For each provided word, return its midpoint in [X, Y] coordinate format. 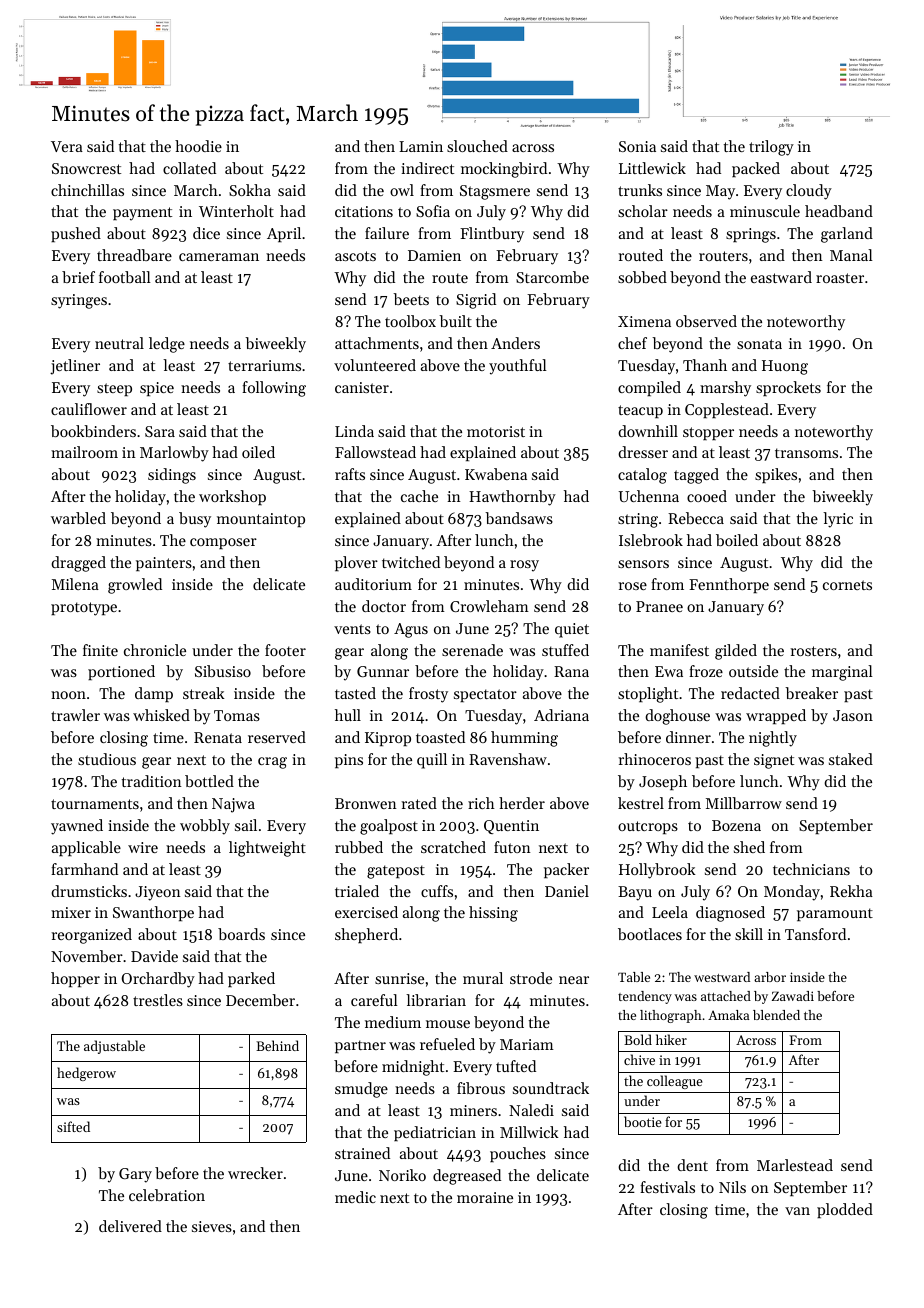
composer [223, 543]
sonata [759, 344]
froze [706, 671]
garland [847, 235]
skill [749, 934]
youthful [518, 367]
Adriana [561, 715]
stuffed [565, 650]
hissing [493, 914]
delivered [130, 1226]
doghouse [677, 717]
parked [251, 979]
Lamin [421, 146]
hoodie [198, 146]
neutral [119, 343]
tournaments [95, 804]
